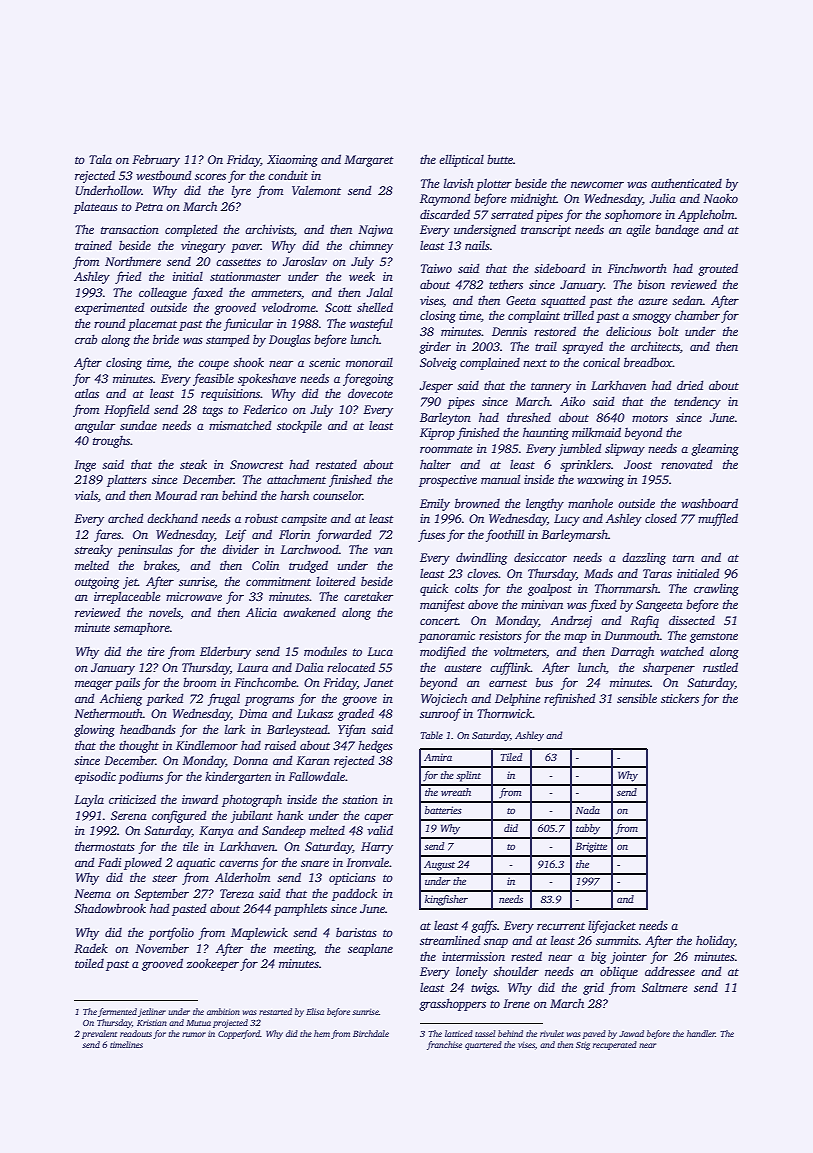 This screenshot has height=1153, width=813. What do you see at coordinates (668, 331) in the screenshot?
I see `bolt` at bounding box center [668, 331].
